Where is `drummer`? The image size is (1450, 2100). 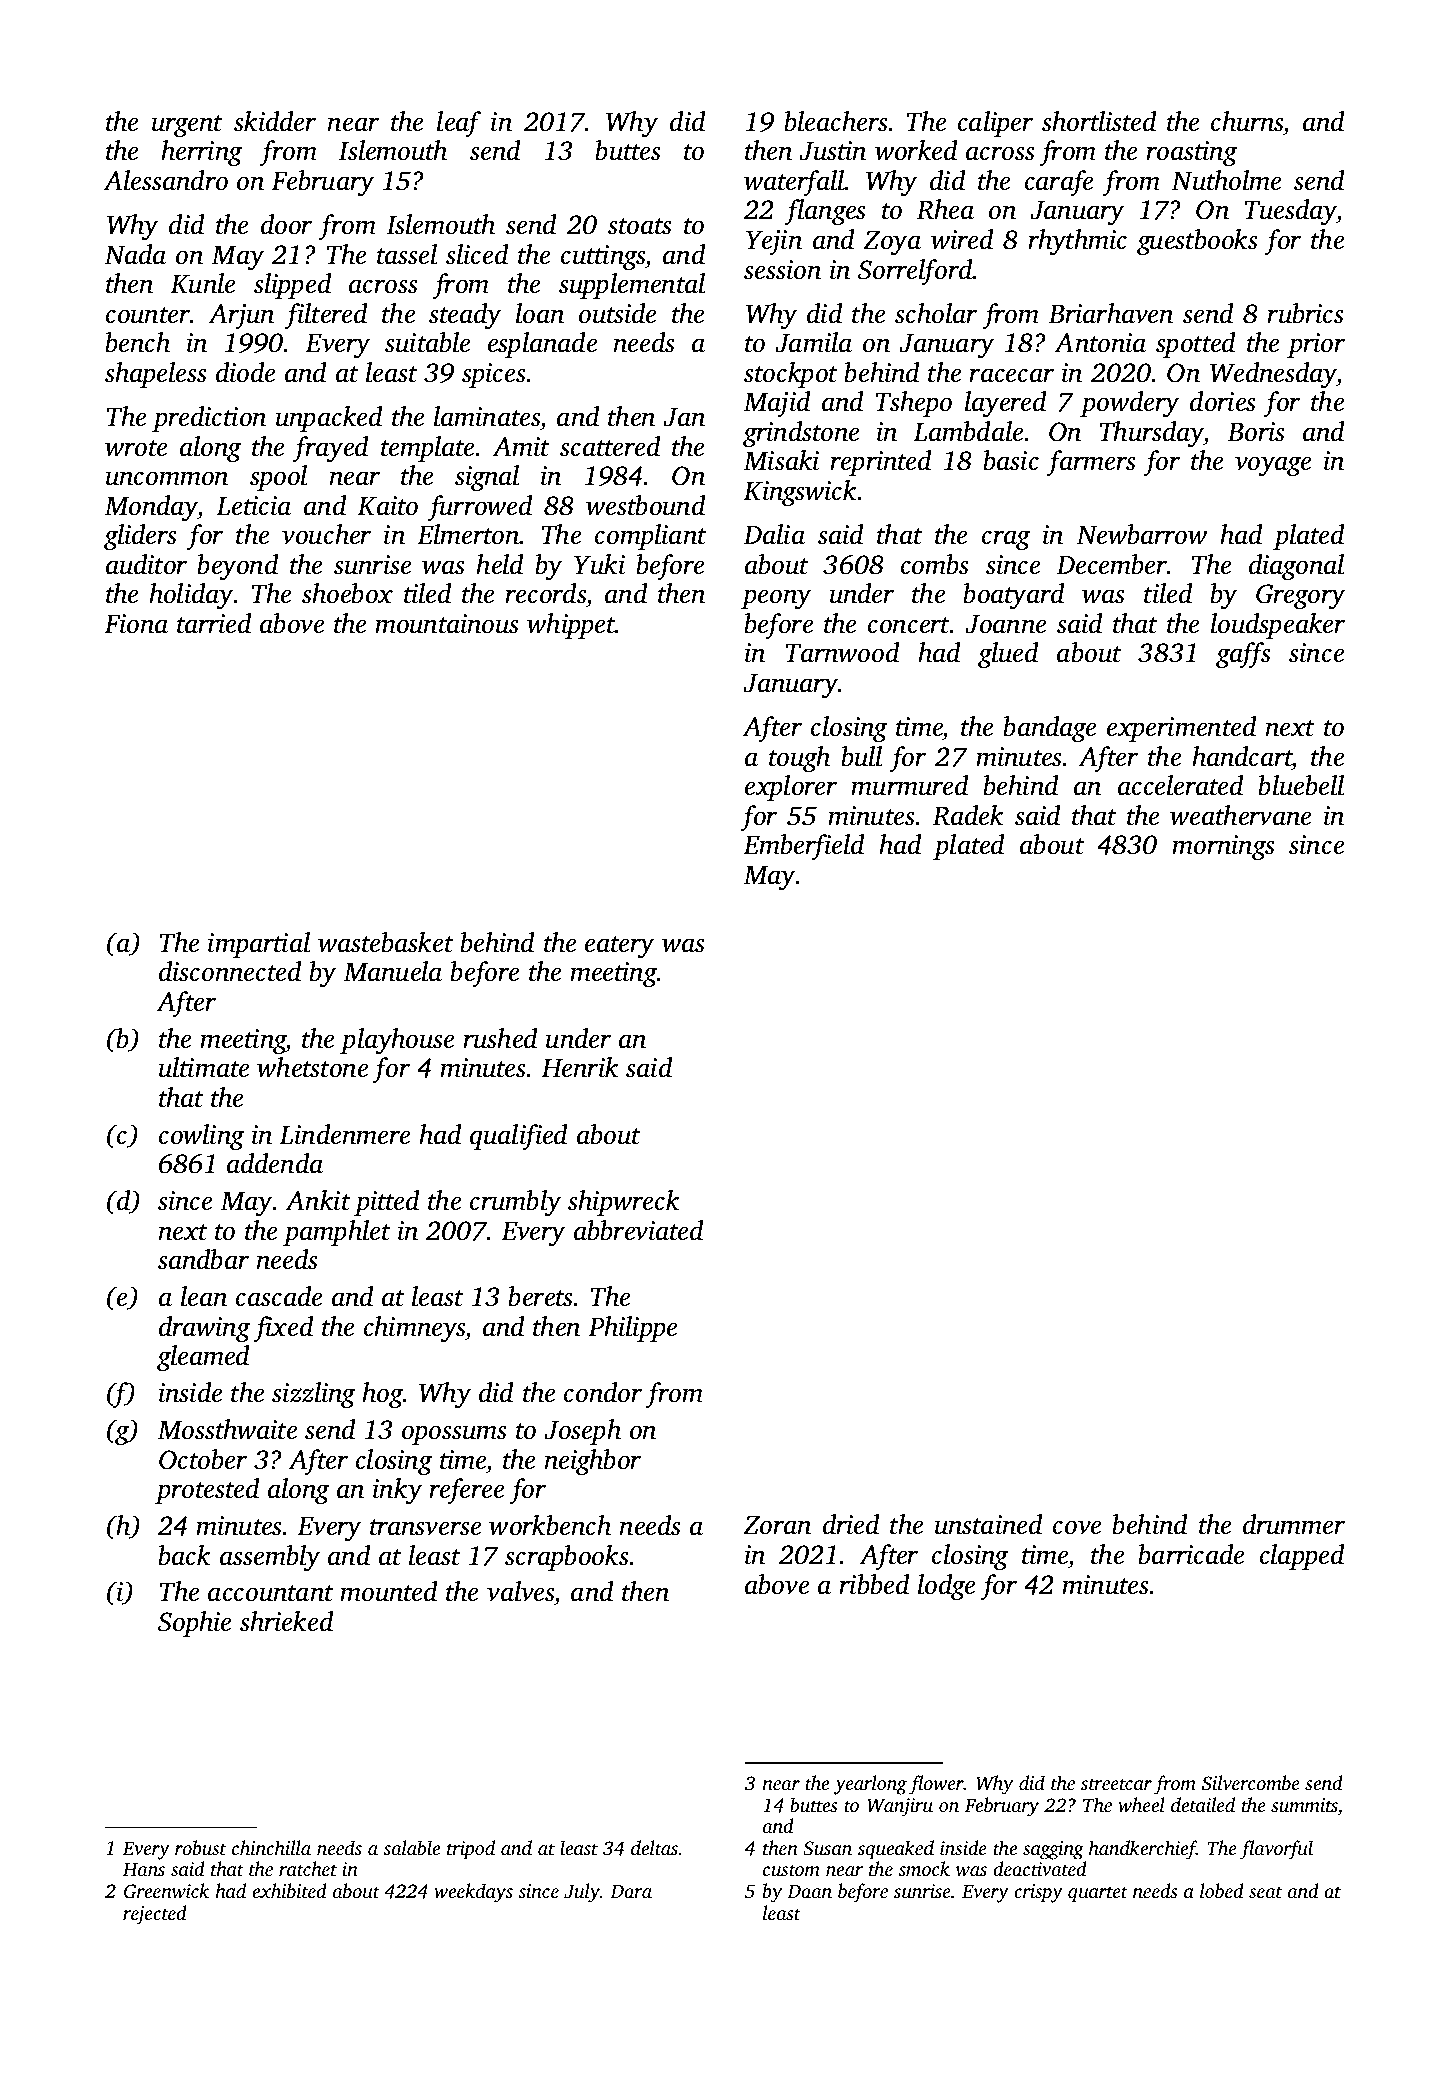
drummer is located at coordinates (1294, 1524).
